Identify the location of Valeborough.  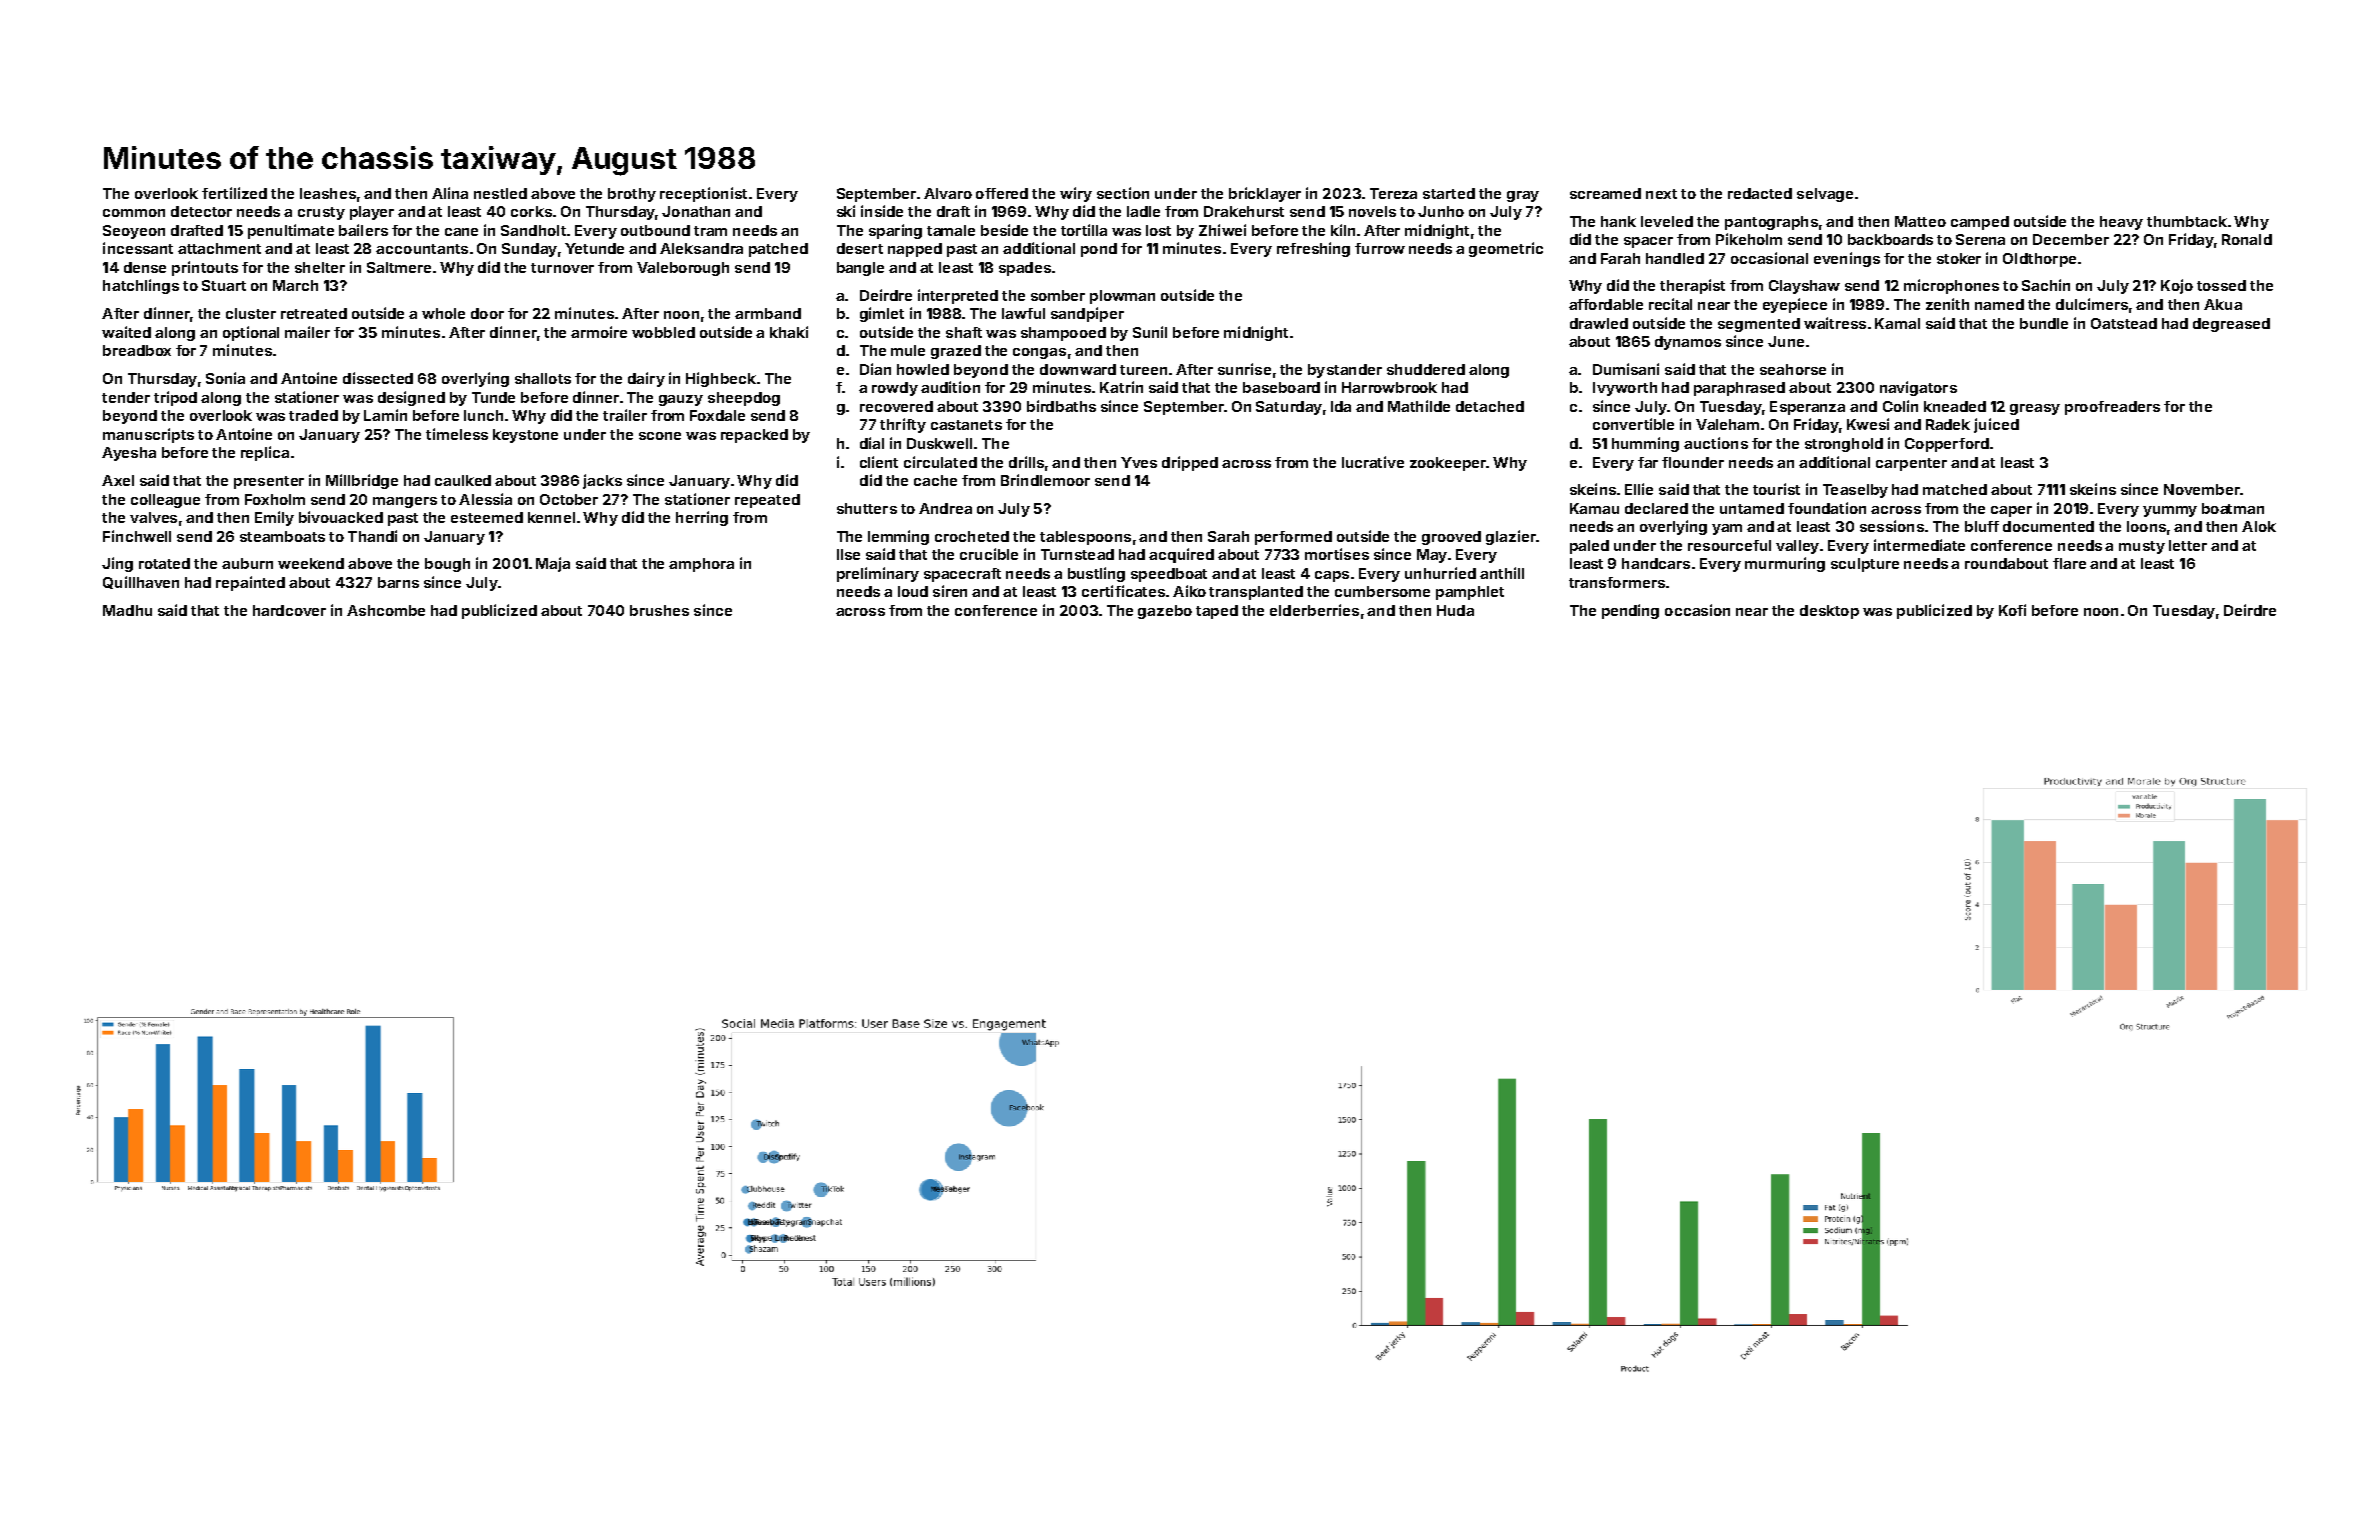
(683, 269).
